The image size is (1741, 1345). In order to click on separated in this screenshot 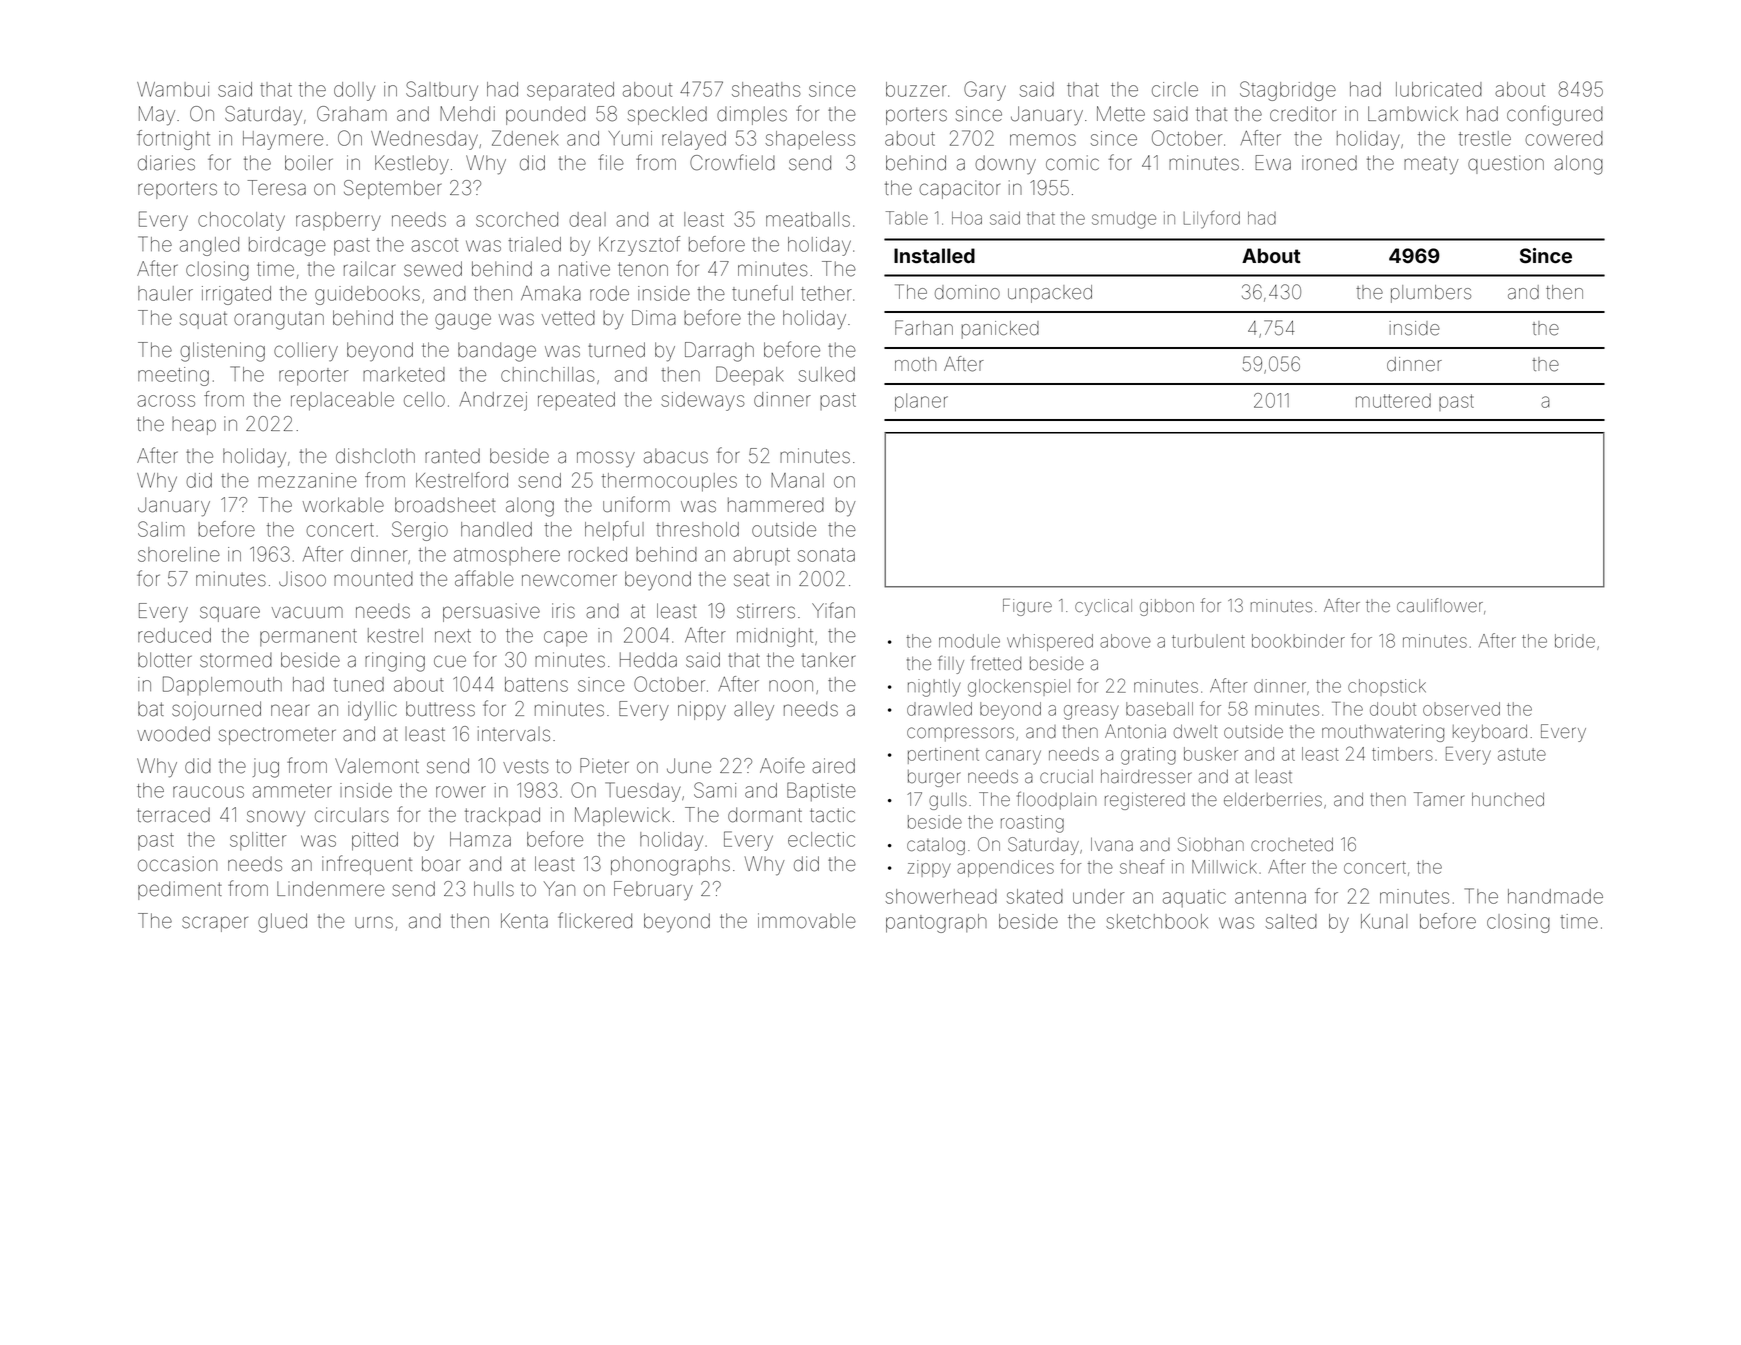, I will do `click(570, 91)`.
